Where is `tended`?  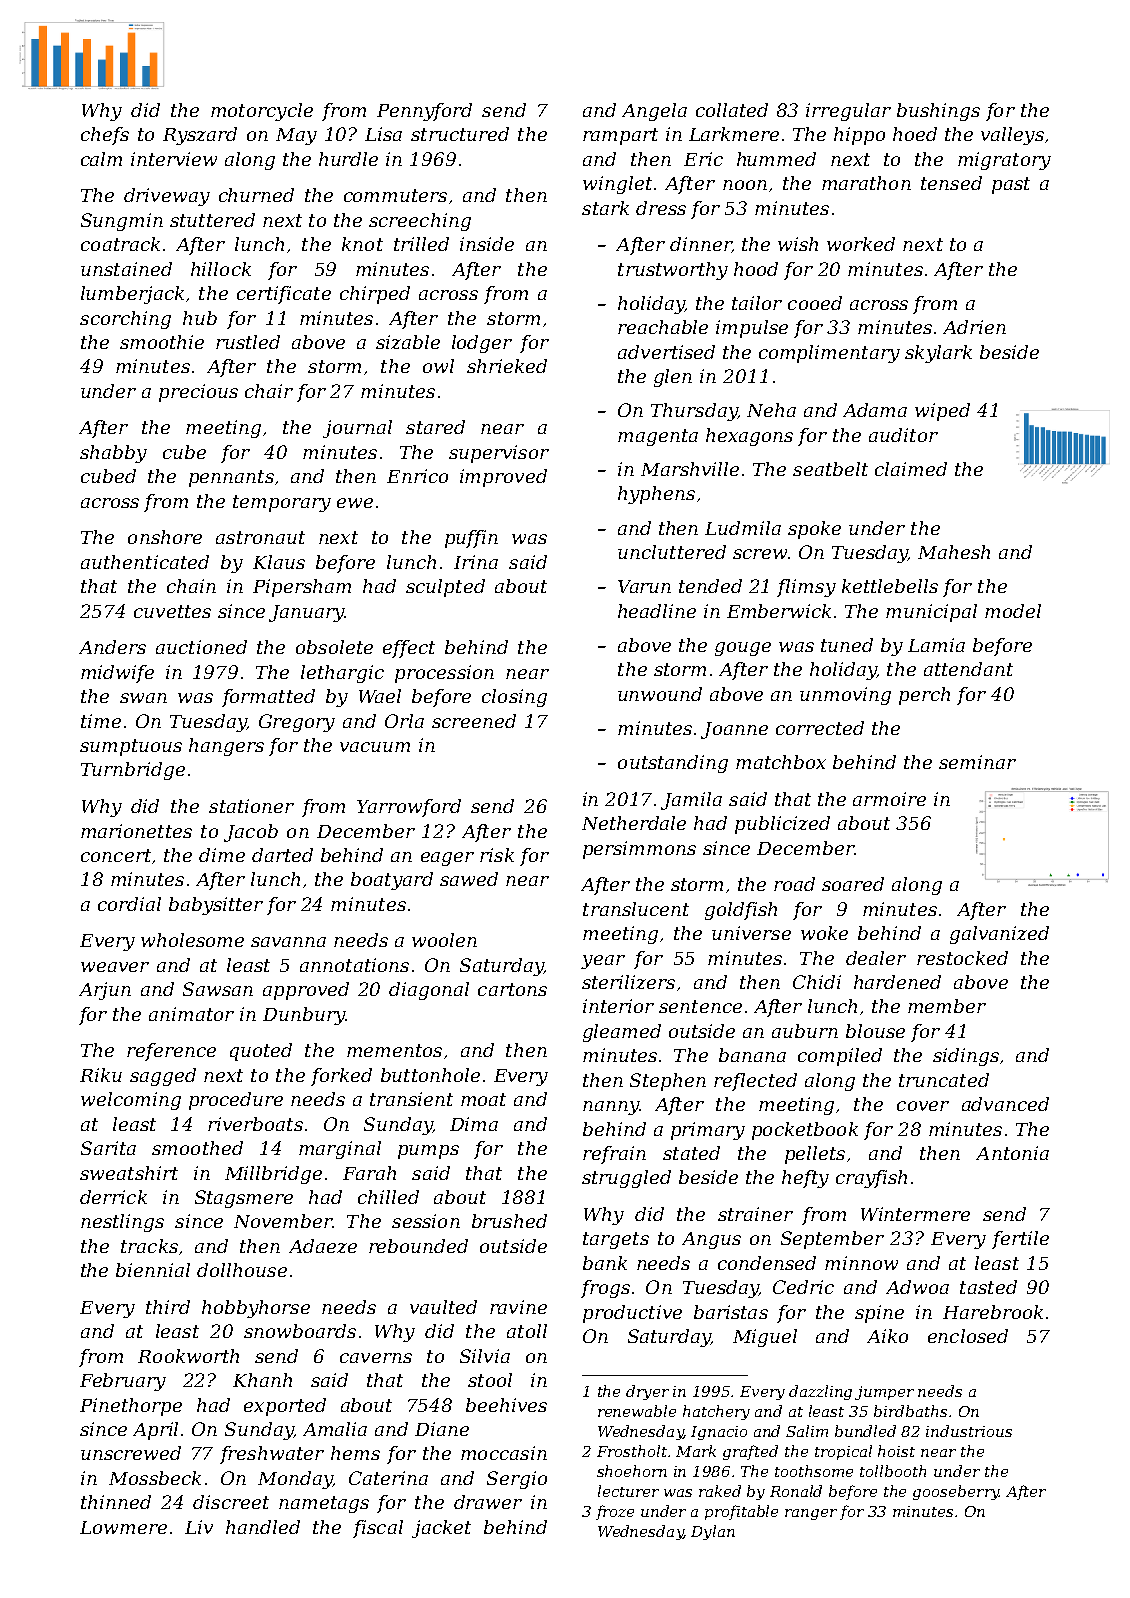 tended is located at coordinates (710, 586).
